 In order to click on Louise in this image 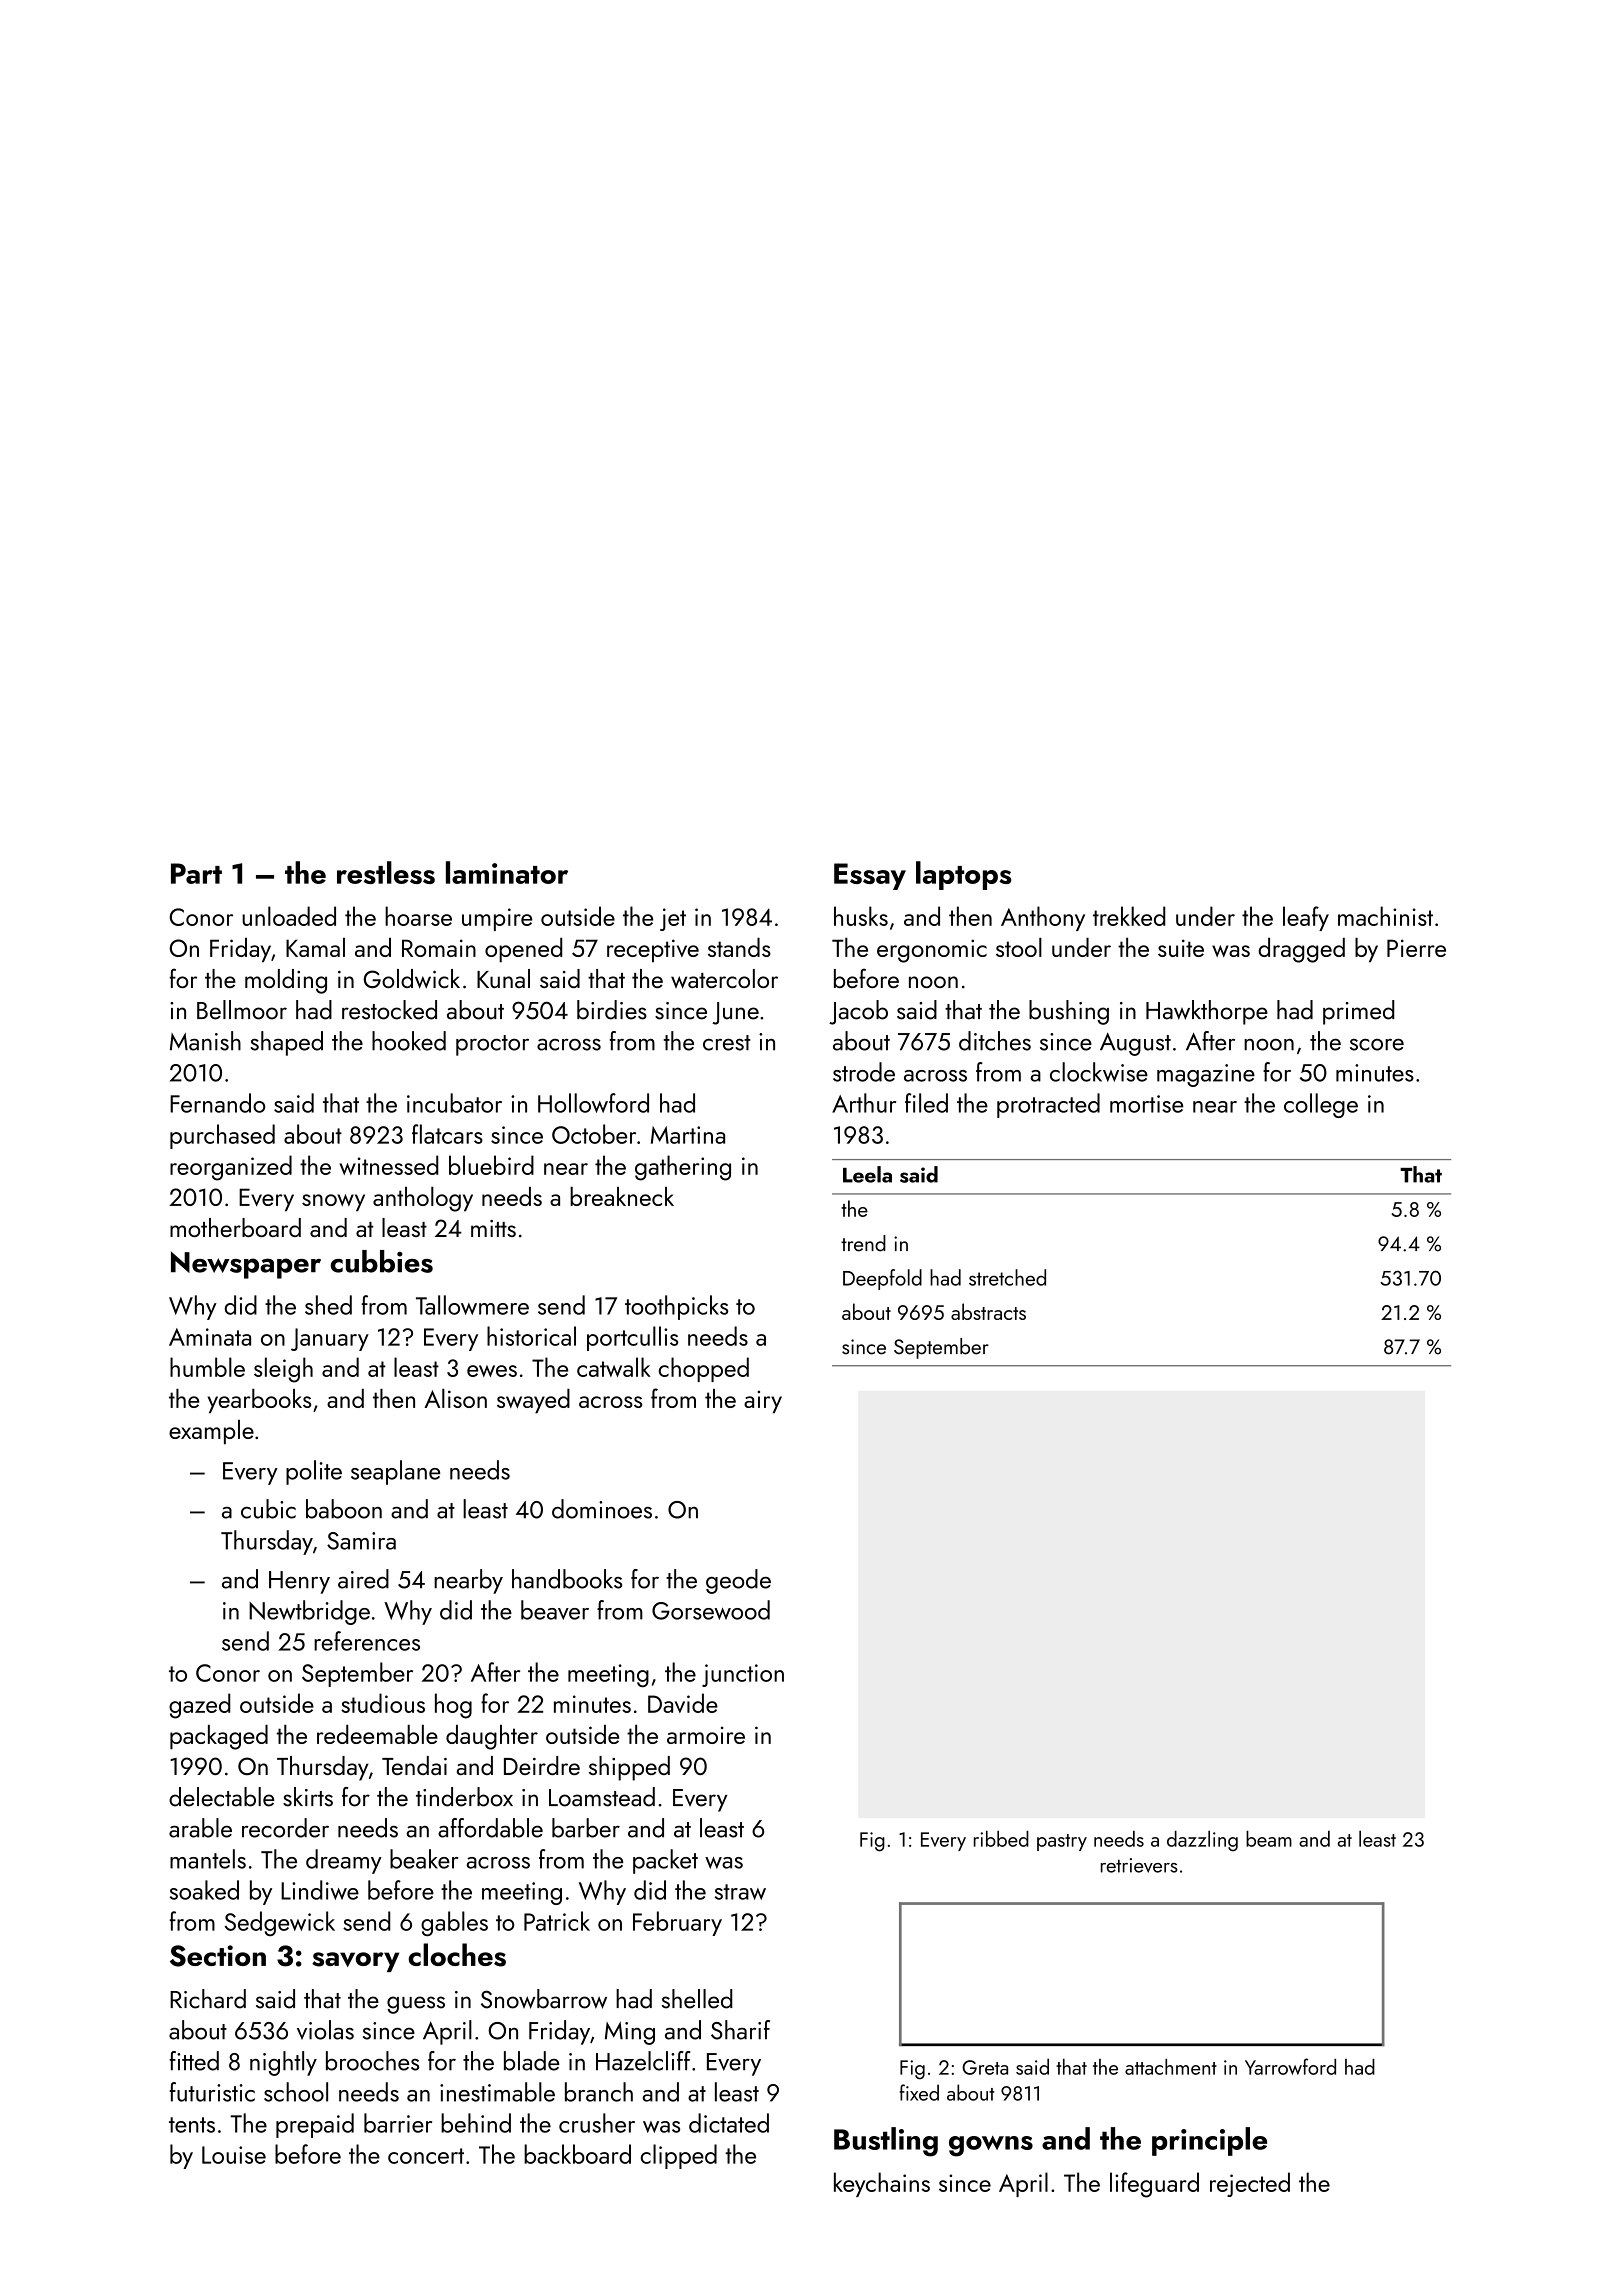, I will do `click(234, 2155)`.
